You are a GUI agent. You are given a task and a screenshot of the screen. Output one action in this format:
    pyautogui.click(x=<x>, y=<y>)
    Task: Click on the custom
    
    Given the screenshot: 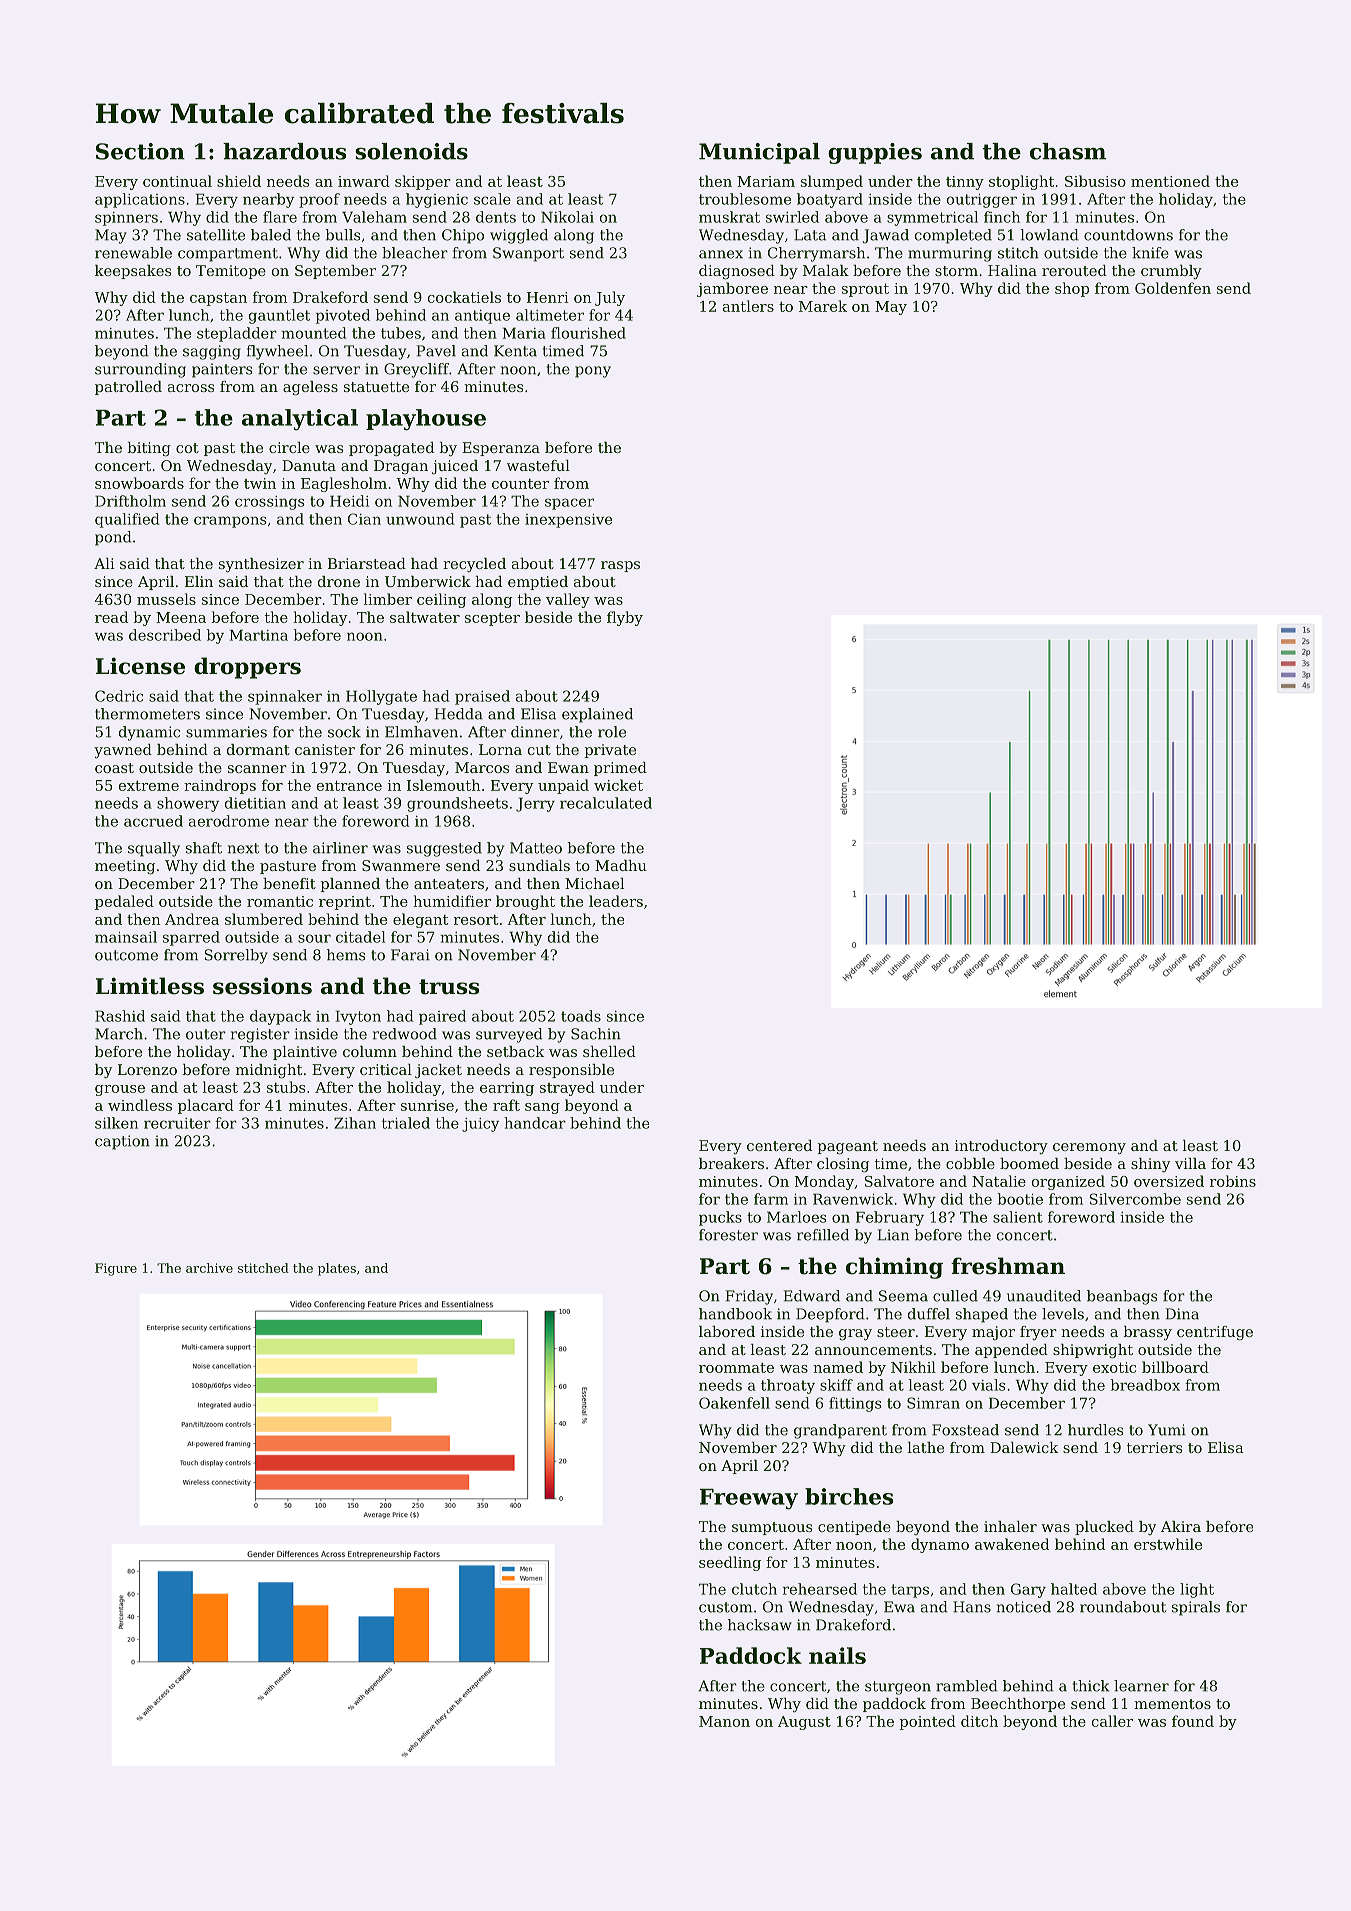 What is the action you would take?
    pyautogui.click(x=725, y=1607)
